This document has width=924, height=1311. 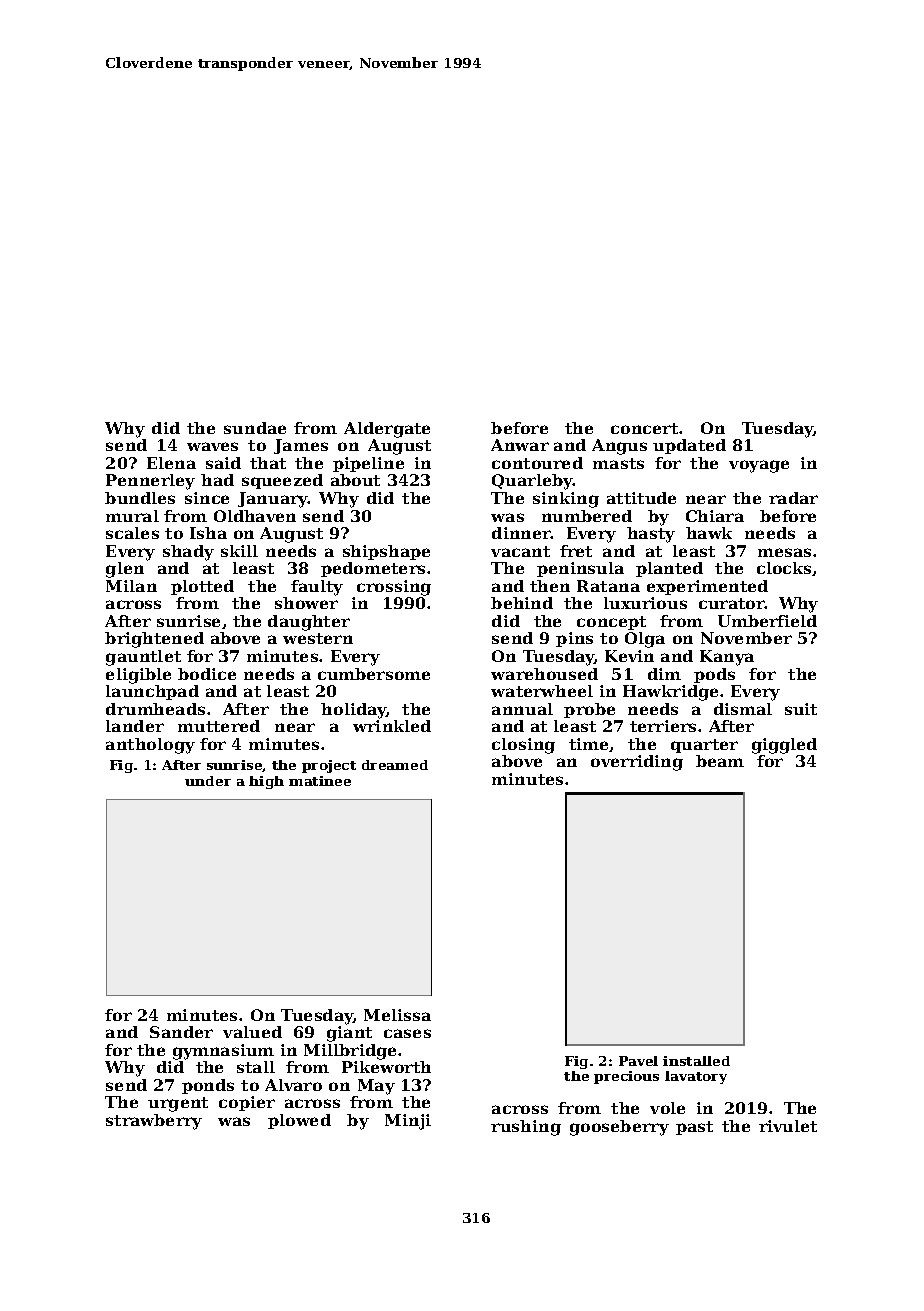 What do you see at coordinates (150, 746) in the document?
I see `anthology` at bounding box center [150, 746].
